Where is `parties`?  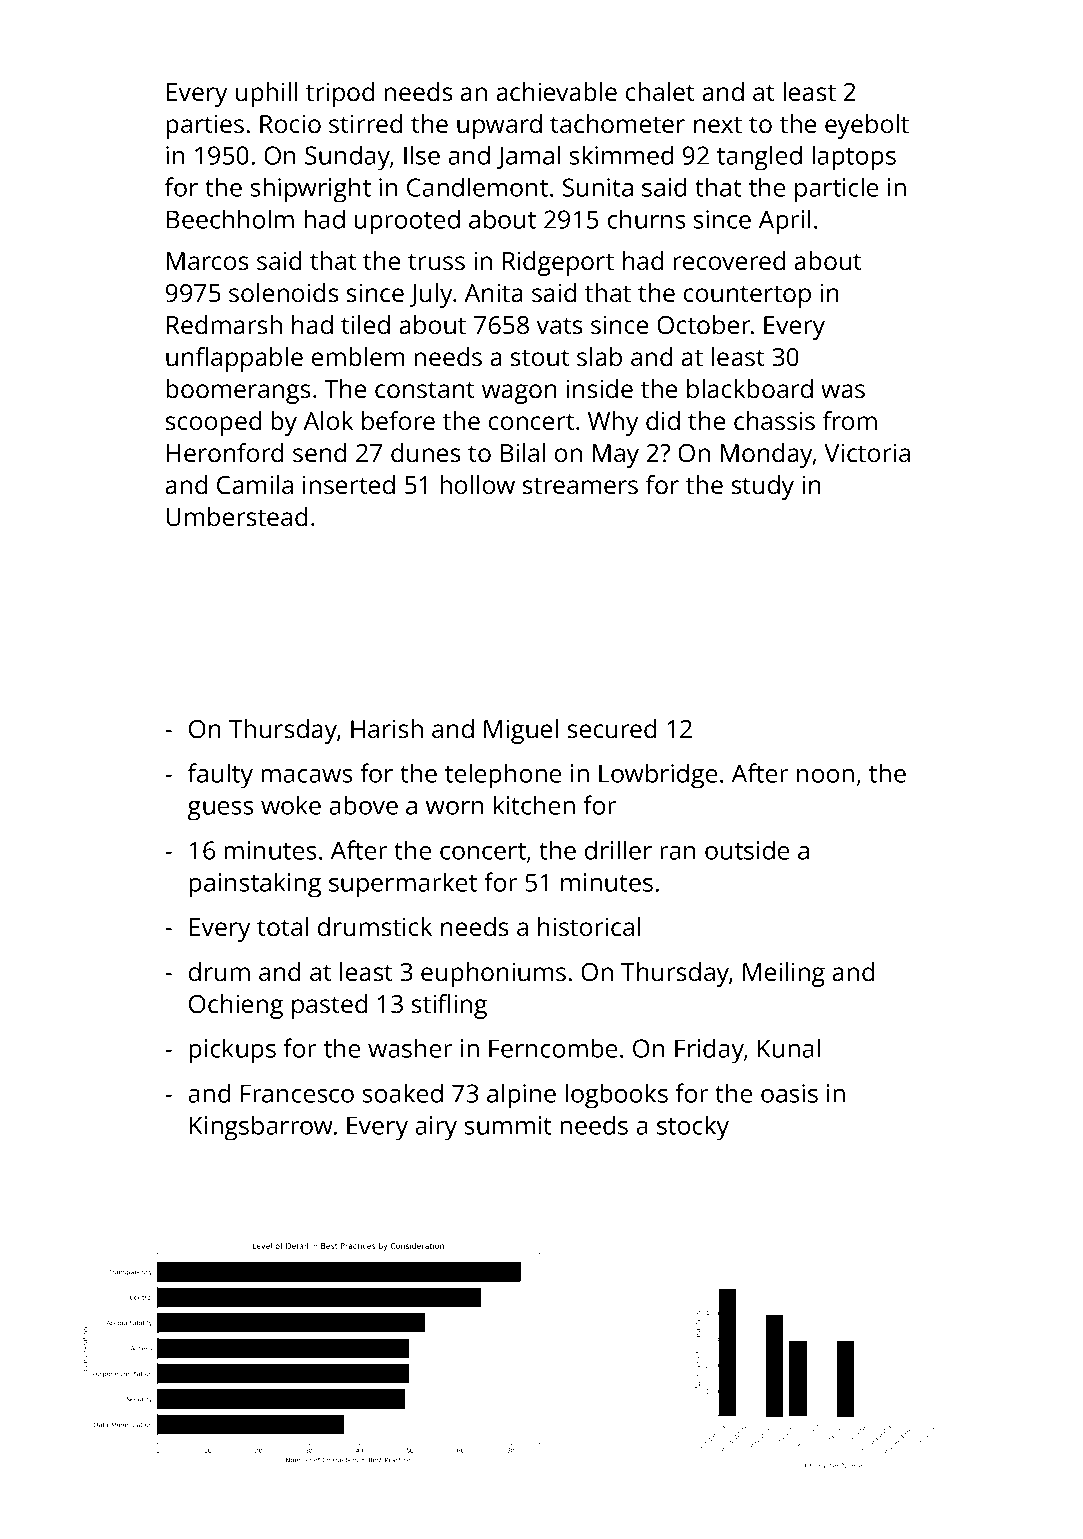 parties is located at coordinates (205, 126).
